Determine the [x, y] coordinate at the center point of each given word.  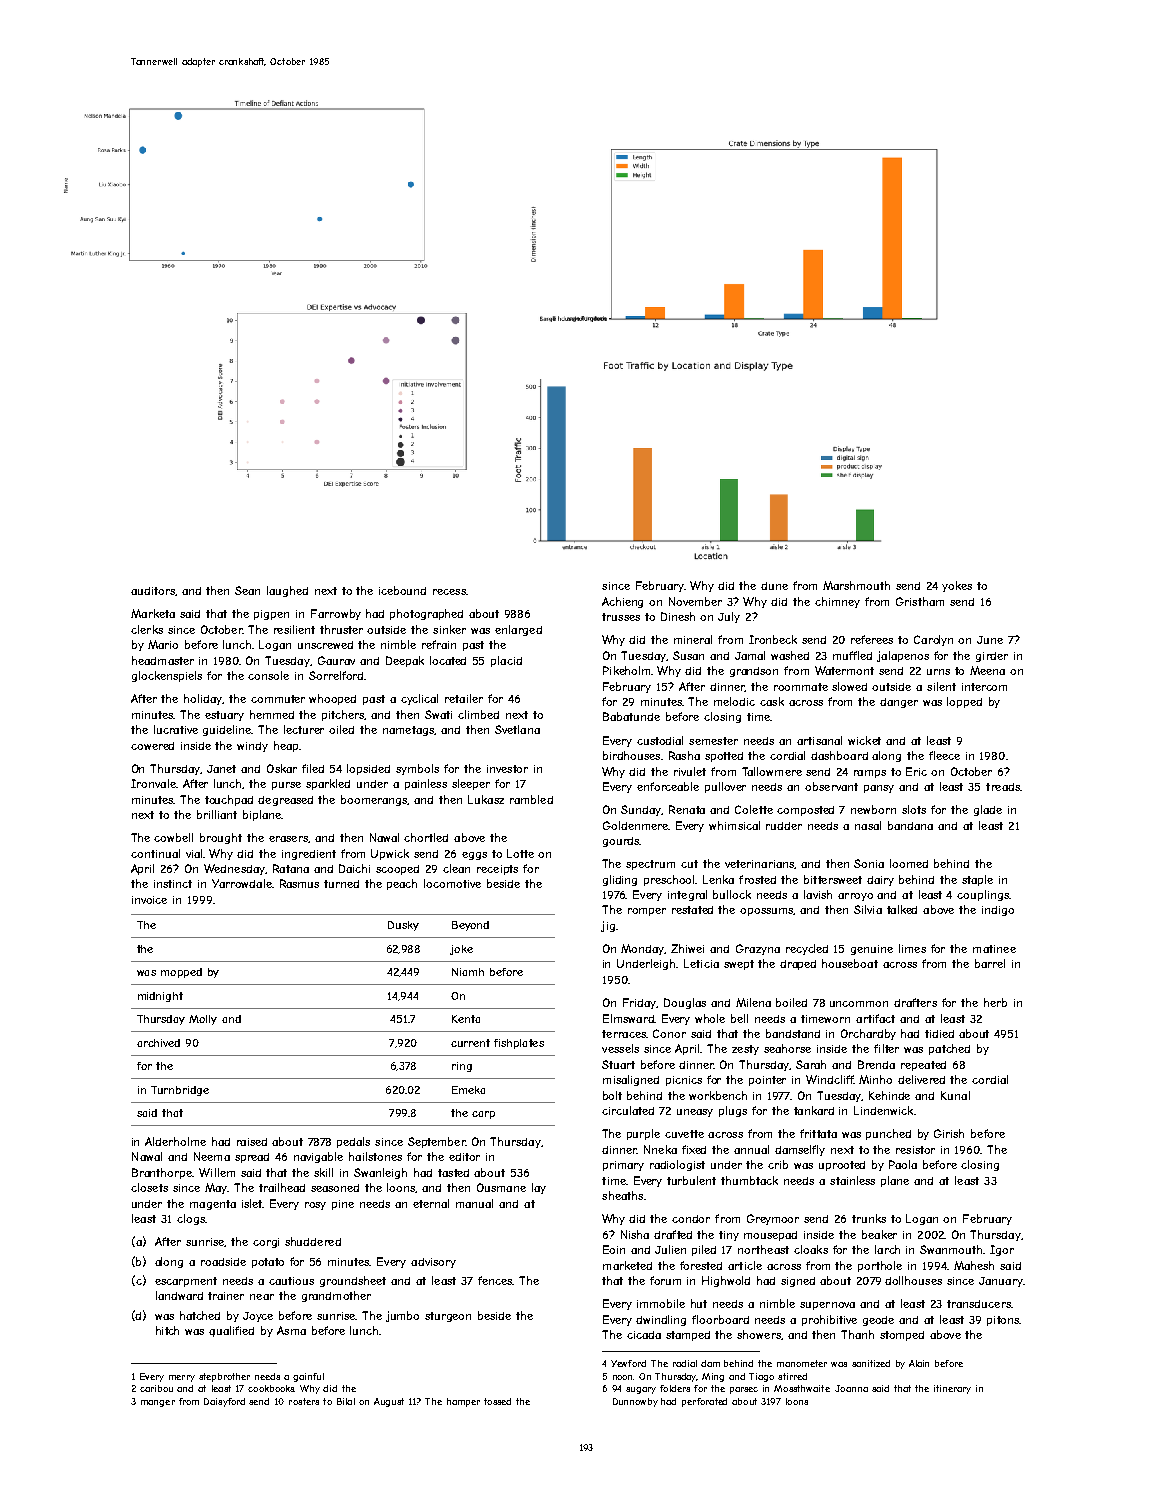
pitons [1003, 1321]
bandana [910, 825]
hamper [463, 1402]
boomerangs [374, 800]
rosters [304, 1401]
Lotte [520, 853]
